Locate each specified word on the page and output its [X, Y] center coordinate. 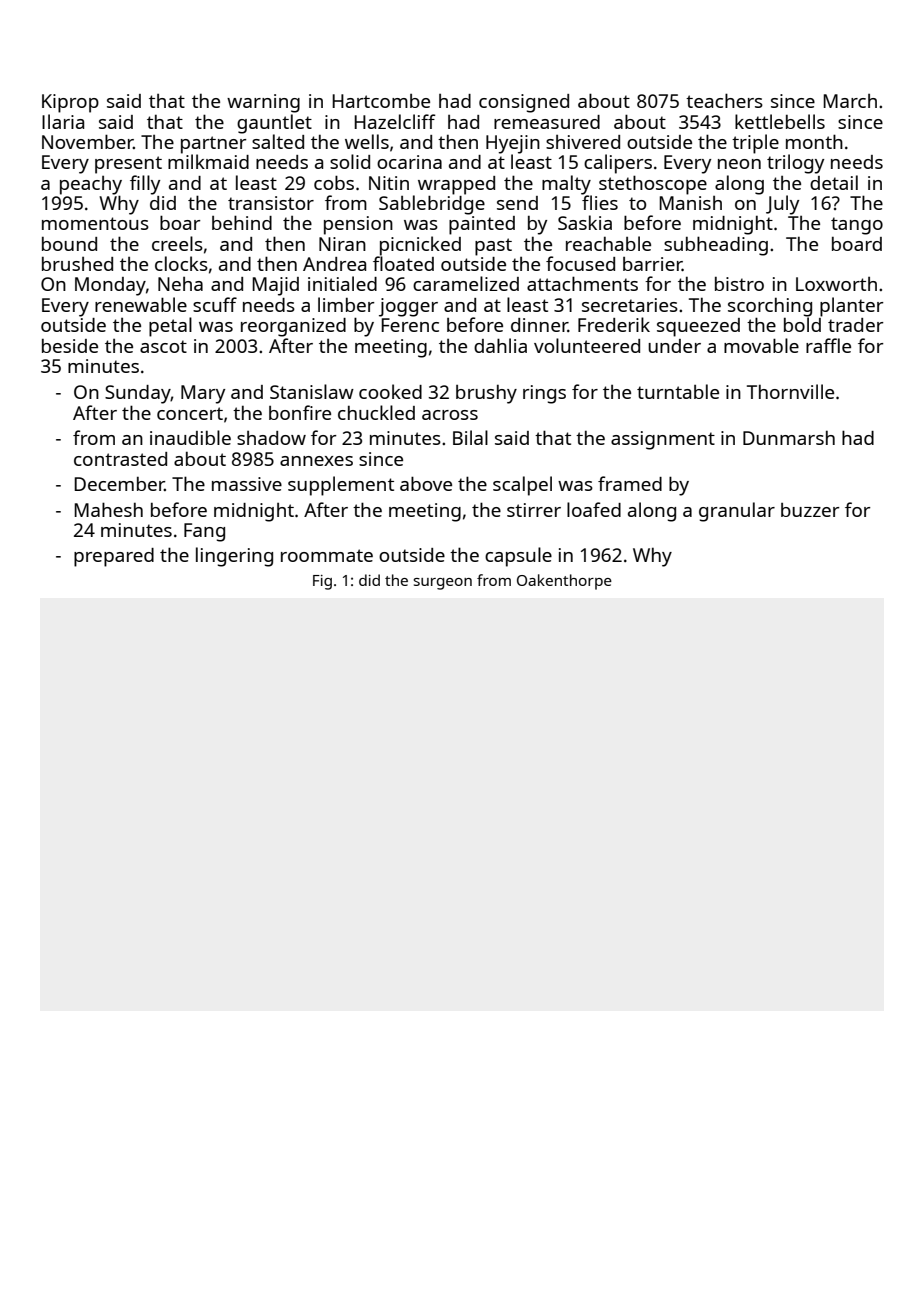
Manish [690, 203]
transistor [271, 203]
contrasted [120, 459]
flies [600, 202]
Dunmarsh [789, 437]
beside [70, 346]
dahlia [500, 345]
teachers [724, 100]
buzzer [810, 510]
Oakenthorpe [564, 582]
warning [263, 103]
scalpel [522, 486]
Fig [322, 582]
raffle [828, 345]
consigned [524, 103]
